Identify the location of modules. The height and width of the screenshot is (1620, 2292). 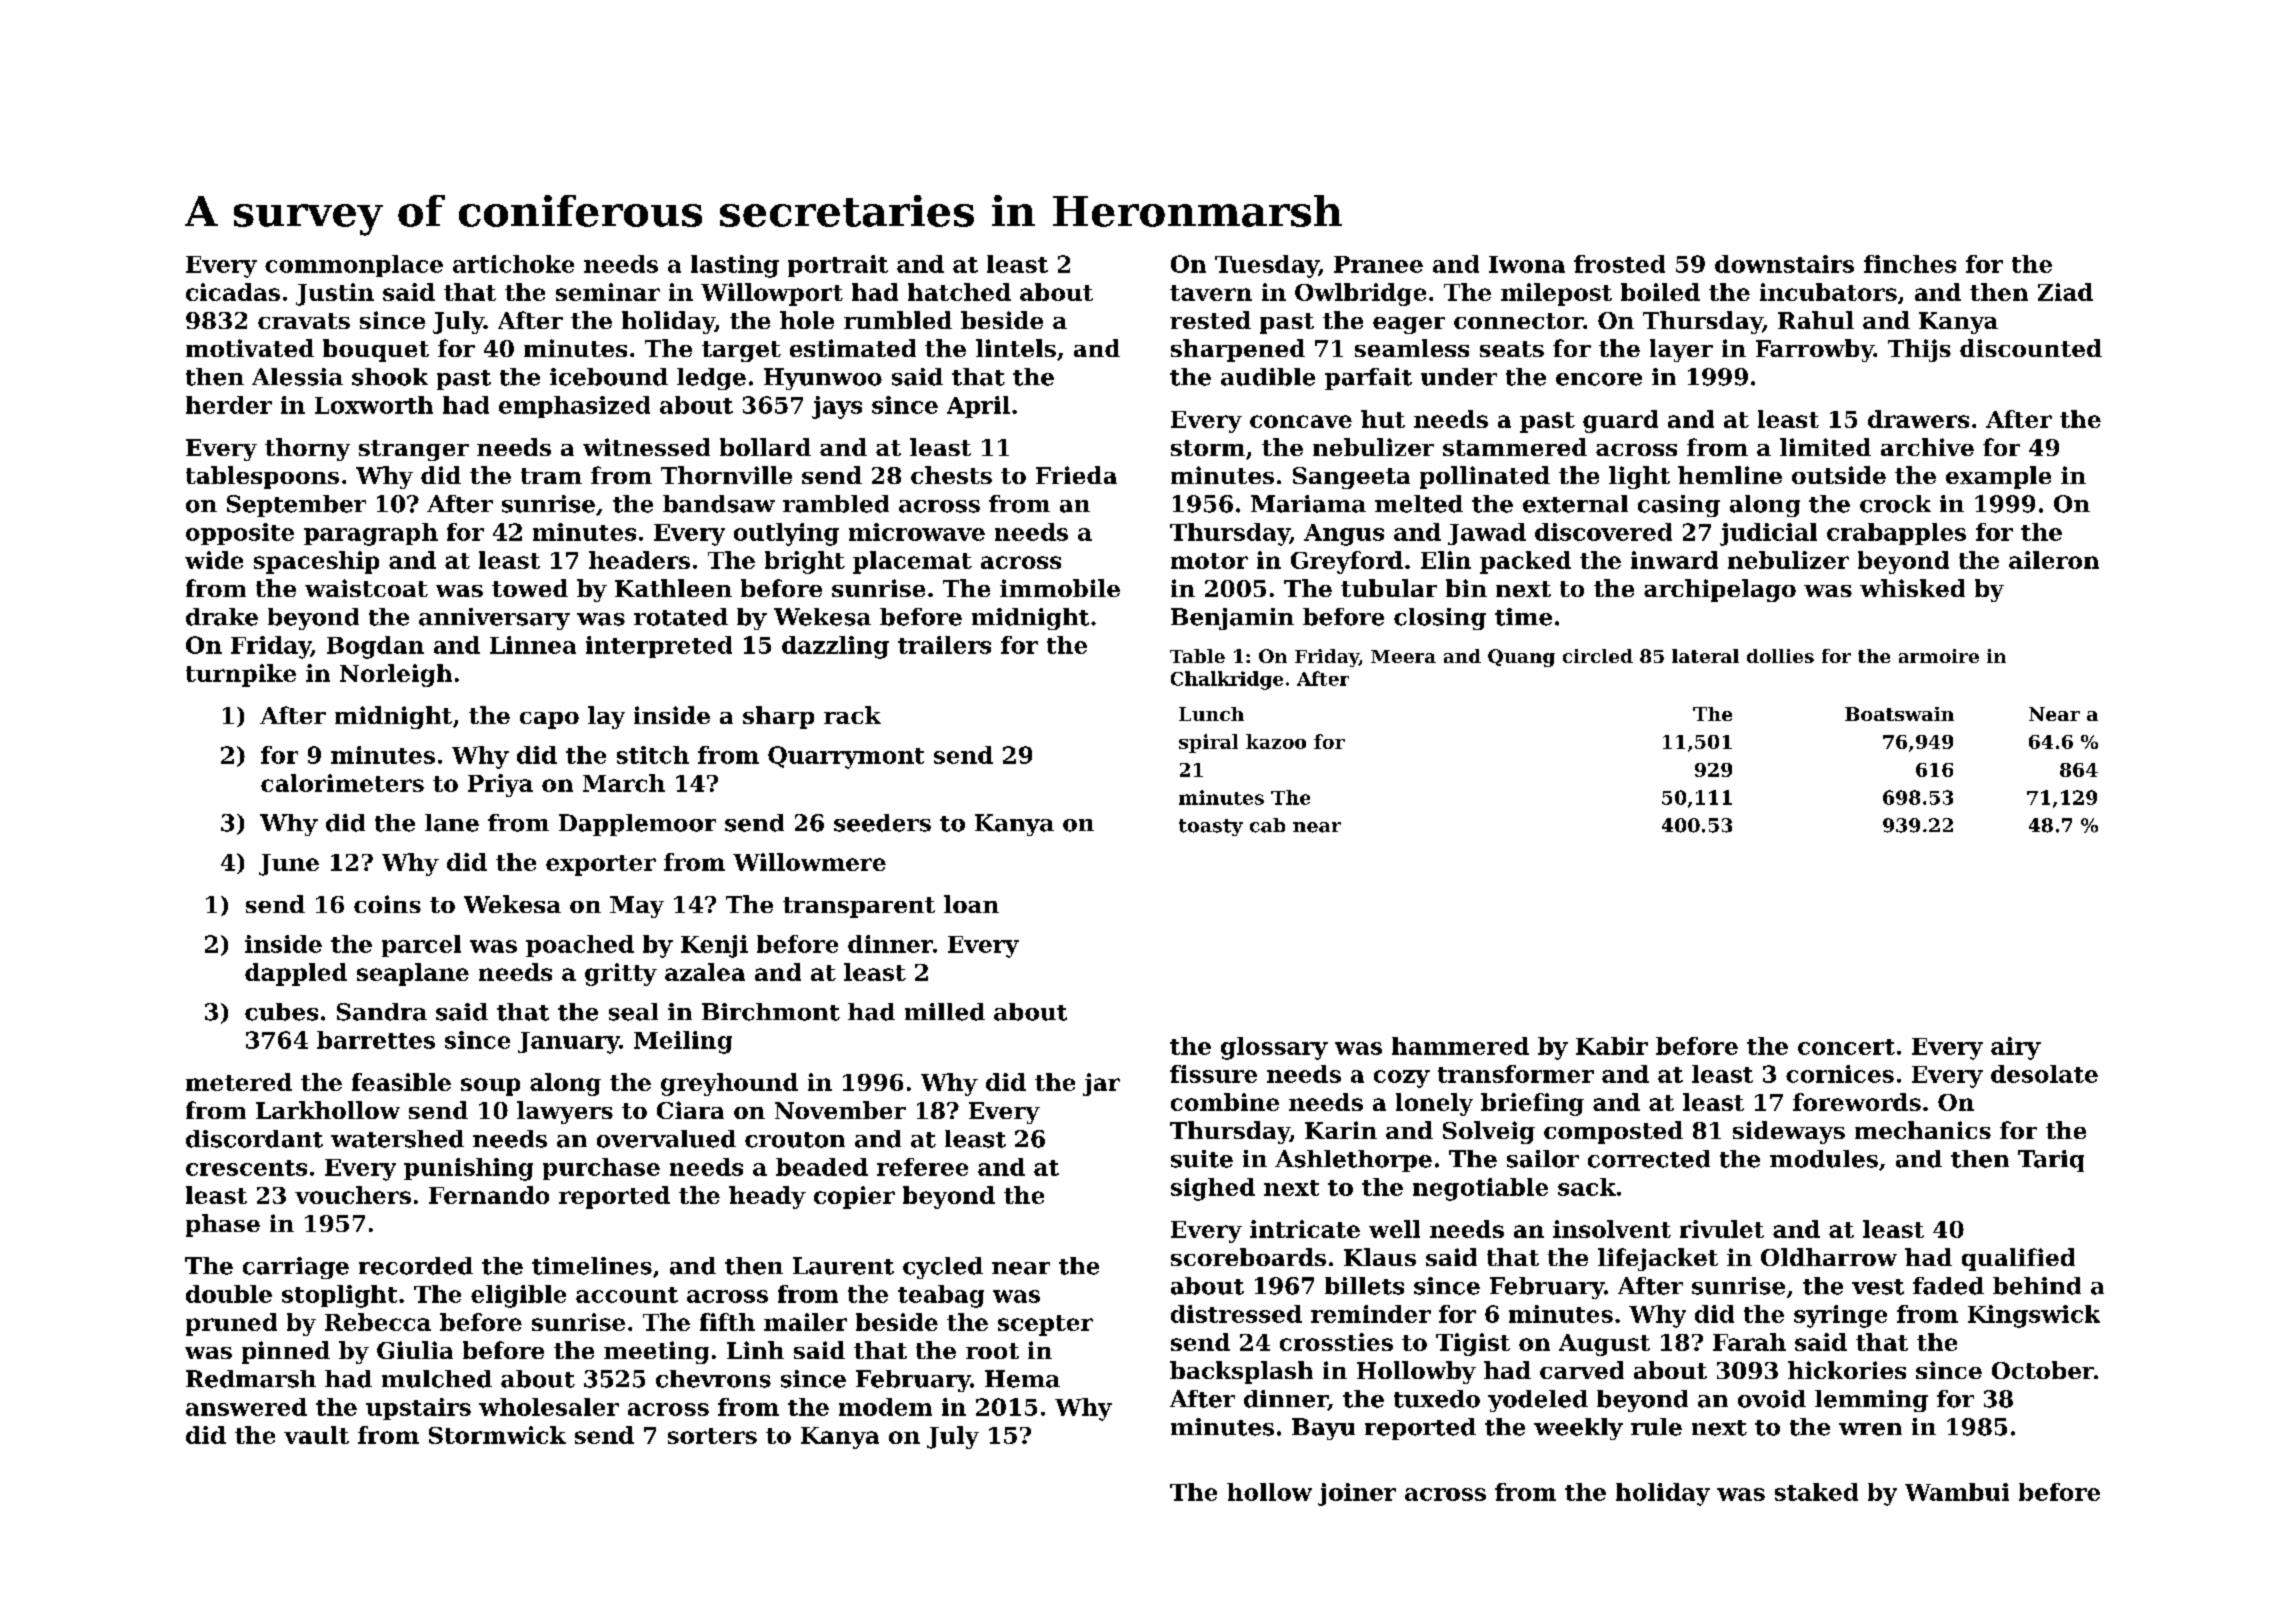
(1824, 1159).
